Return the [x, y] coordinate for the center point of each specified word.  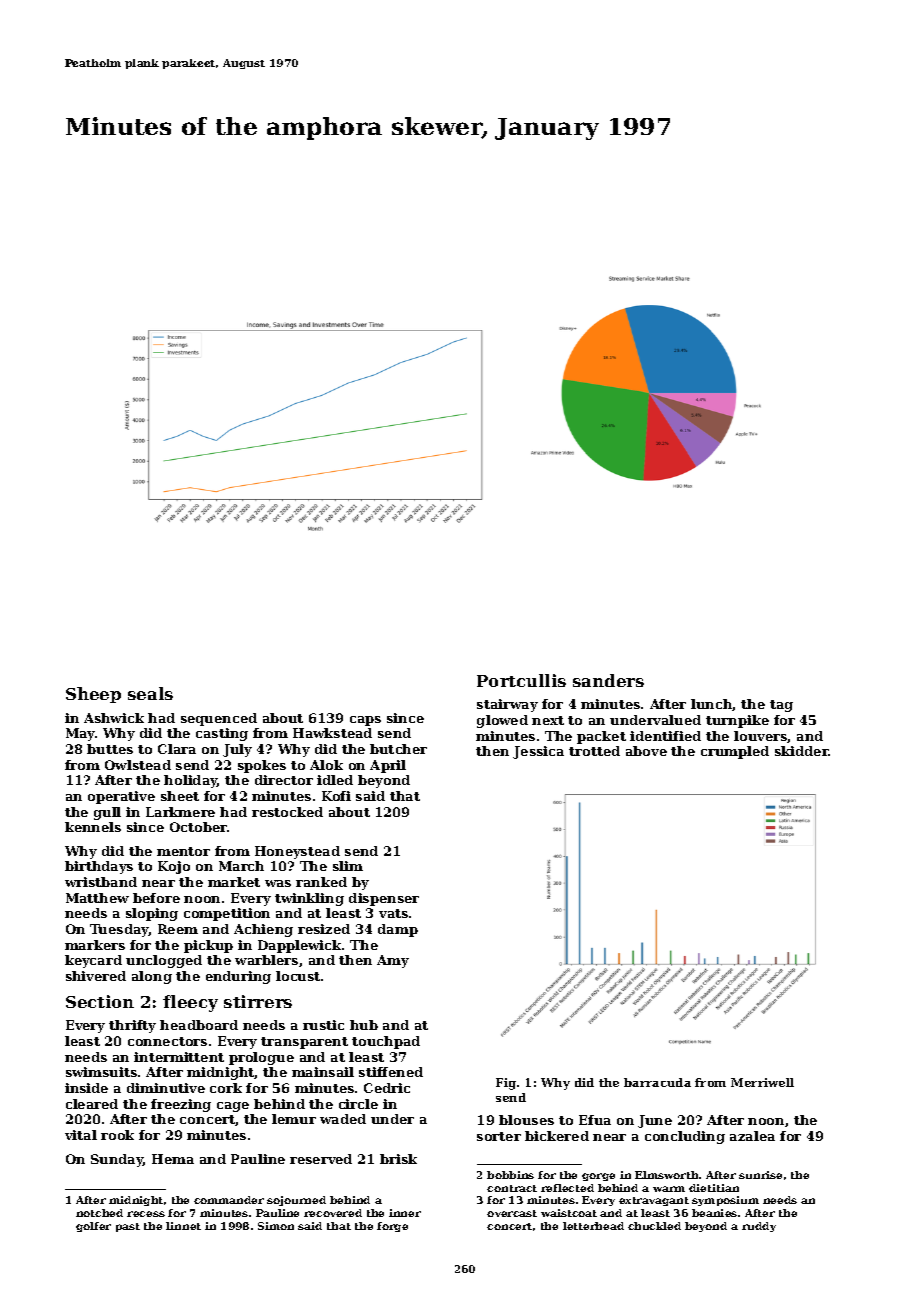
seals [150, 693]
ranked [321, 882]
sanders [608, 680]
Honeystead [297, 852]
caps [365, 721]
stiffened [391, 1072]
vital [81, 1135]
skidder [802, 751]
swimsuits [101, 1072]
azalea [752, 1136]
